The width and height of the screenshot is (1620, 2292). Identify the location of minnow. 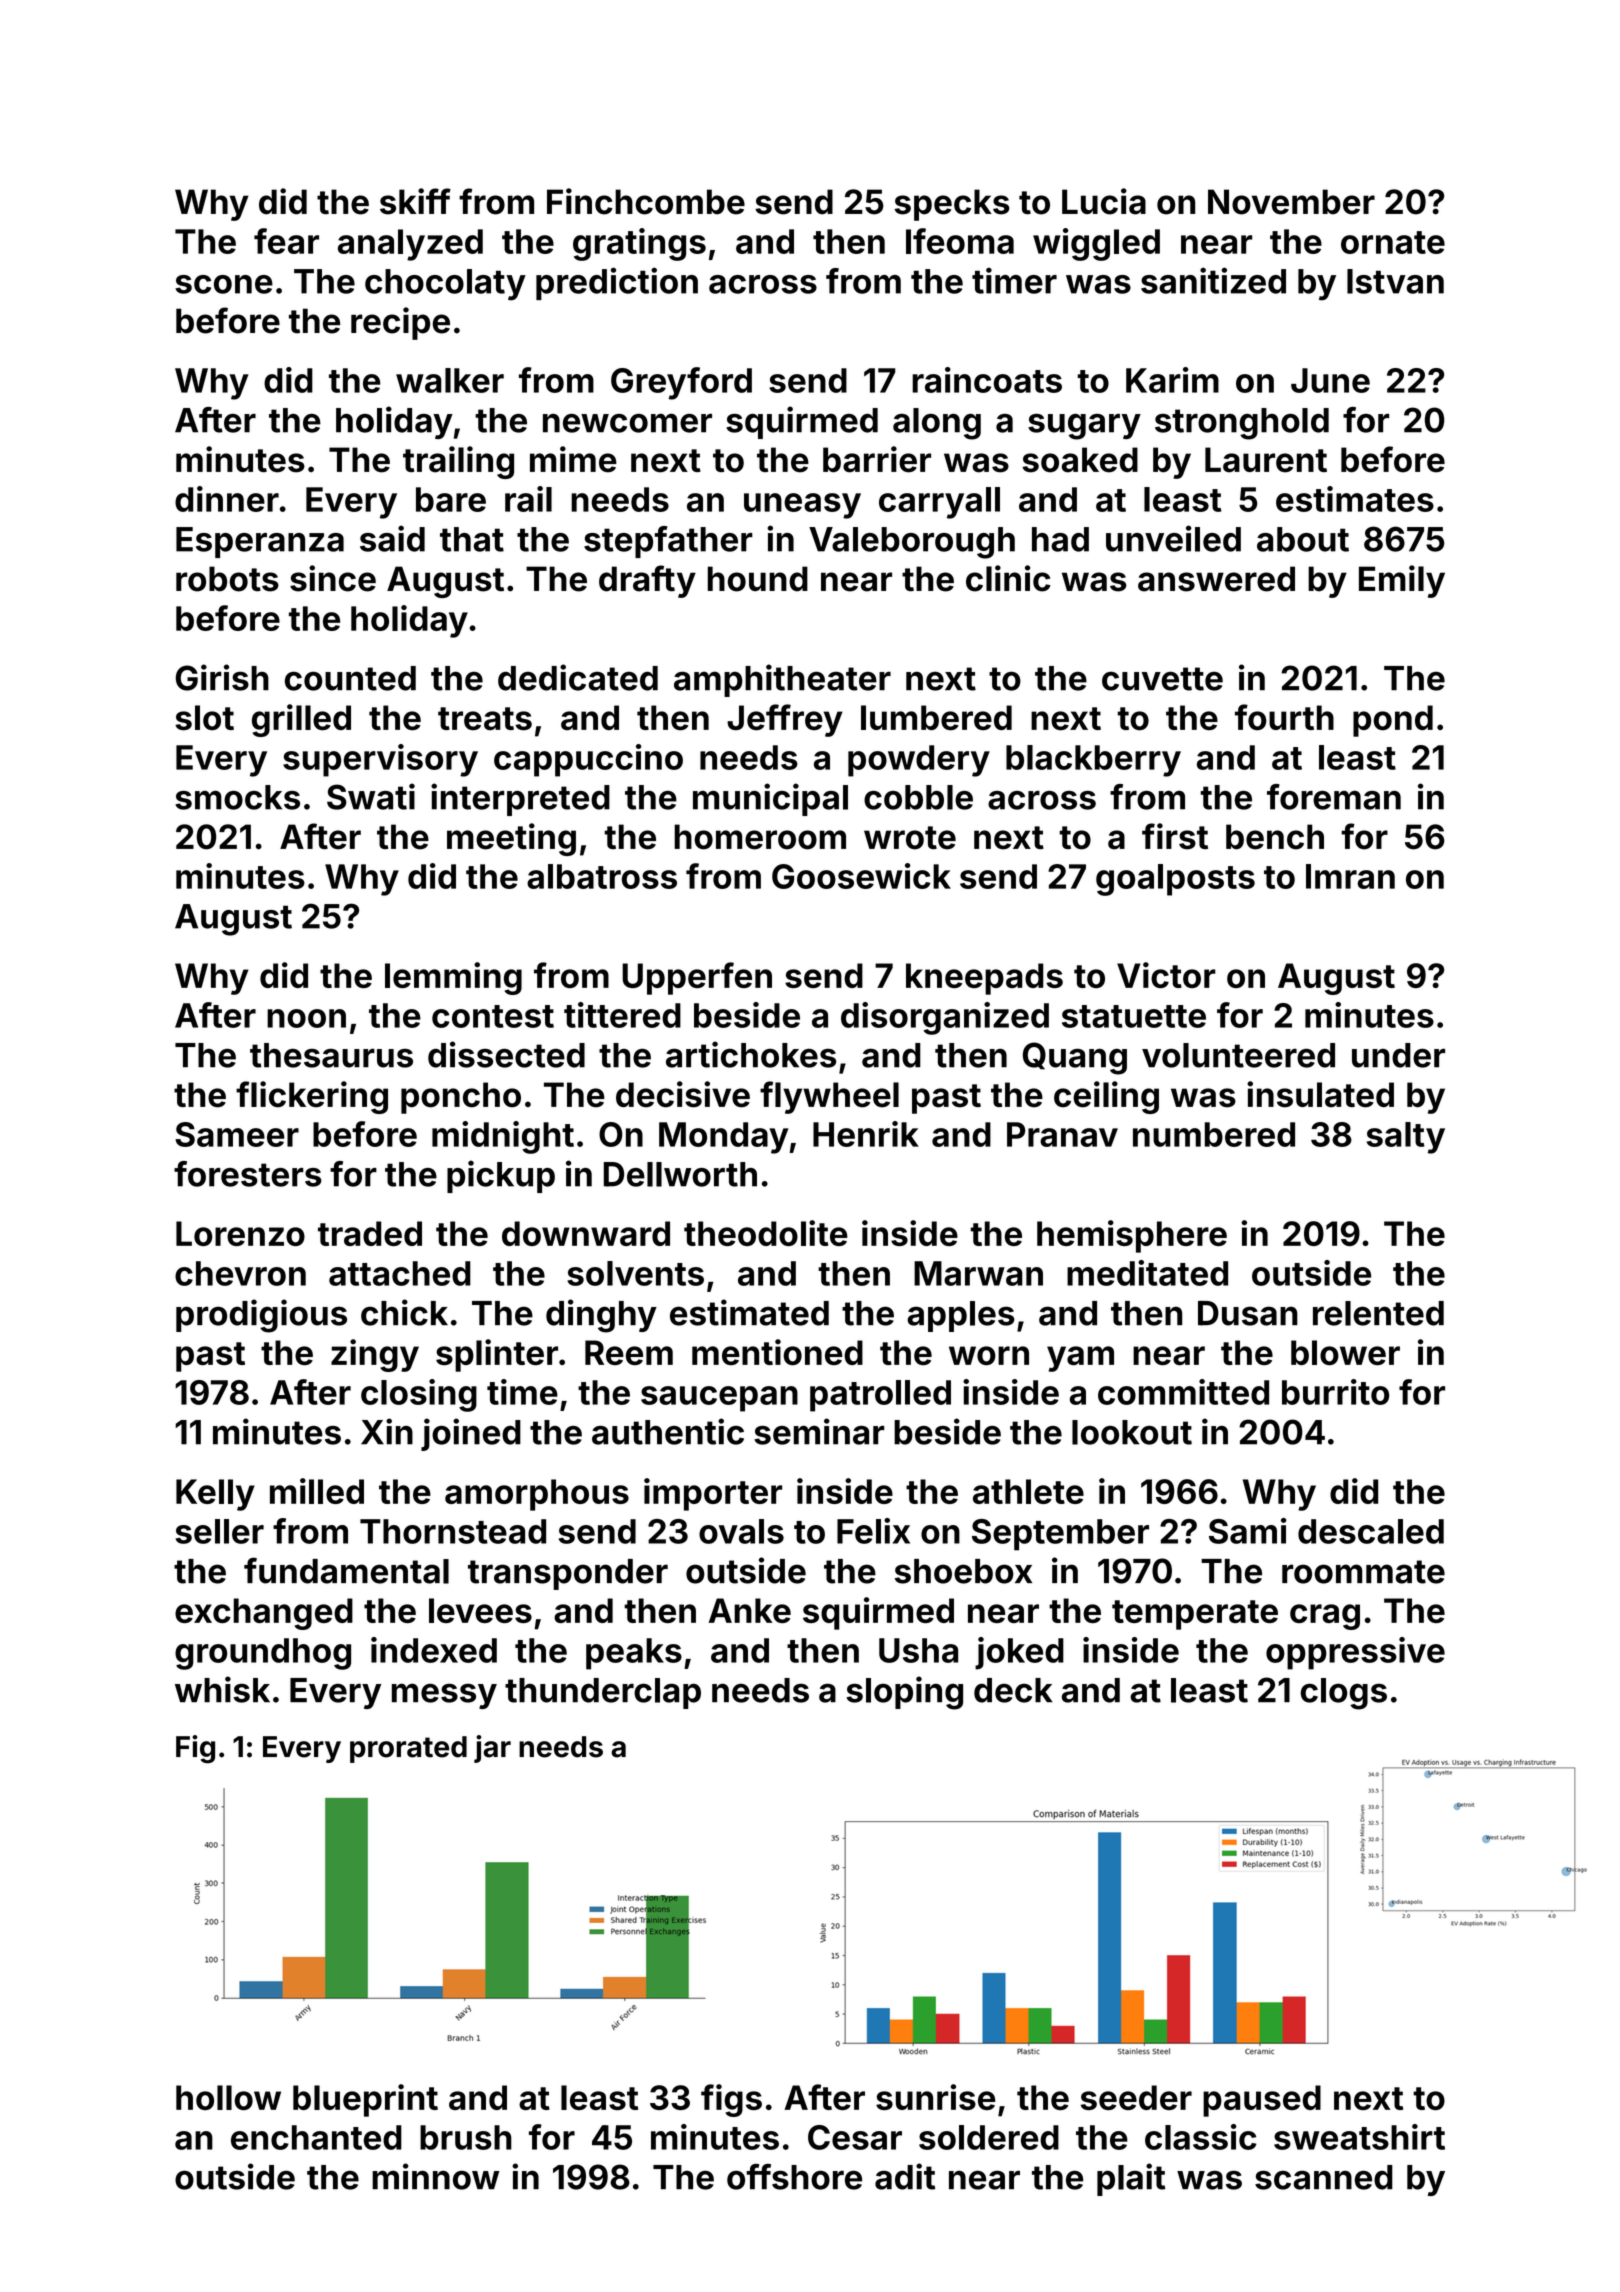
(435, 2176).
